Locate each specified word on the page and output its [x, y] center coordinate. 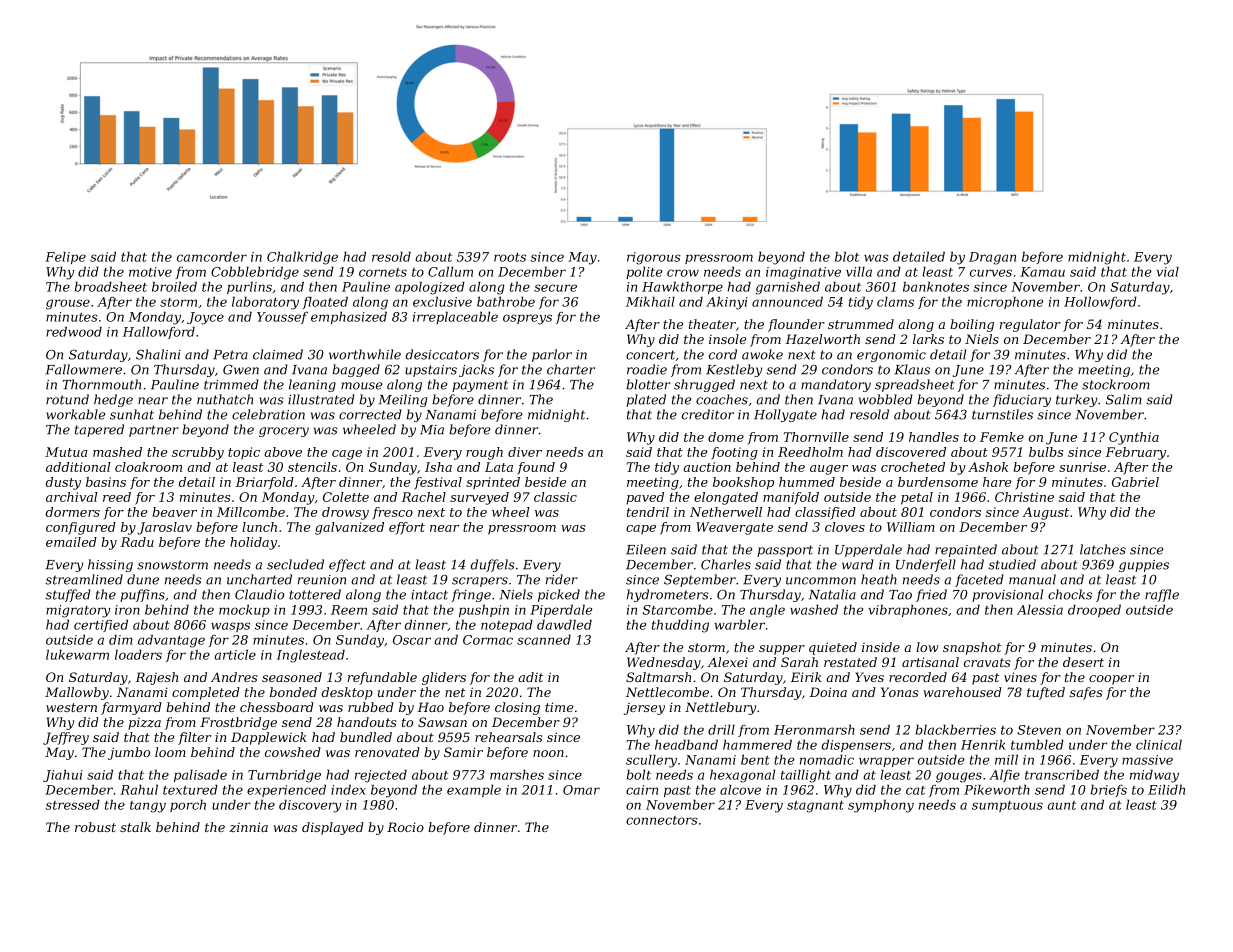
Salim [1124, 399]
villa [859, 271]
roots [510, 257]
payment [480, 386]
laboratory [265, 303]
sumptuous [1007, 806]
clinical [1159, 744]
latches [1103, 549]
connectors [662, 820]
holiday [253, 543]
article [235, 654]
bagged [356, 370]
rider [562, 579]
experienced [286, 790]
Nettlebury [720, 708]
